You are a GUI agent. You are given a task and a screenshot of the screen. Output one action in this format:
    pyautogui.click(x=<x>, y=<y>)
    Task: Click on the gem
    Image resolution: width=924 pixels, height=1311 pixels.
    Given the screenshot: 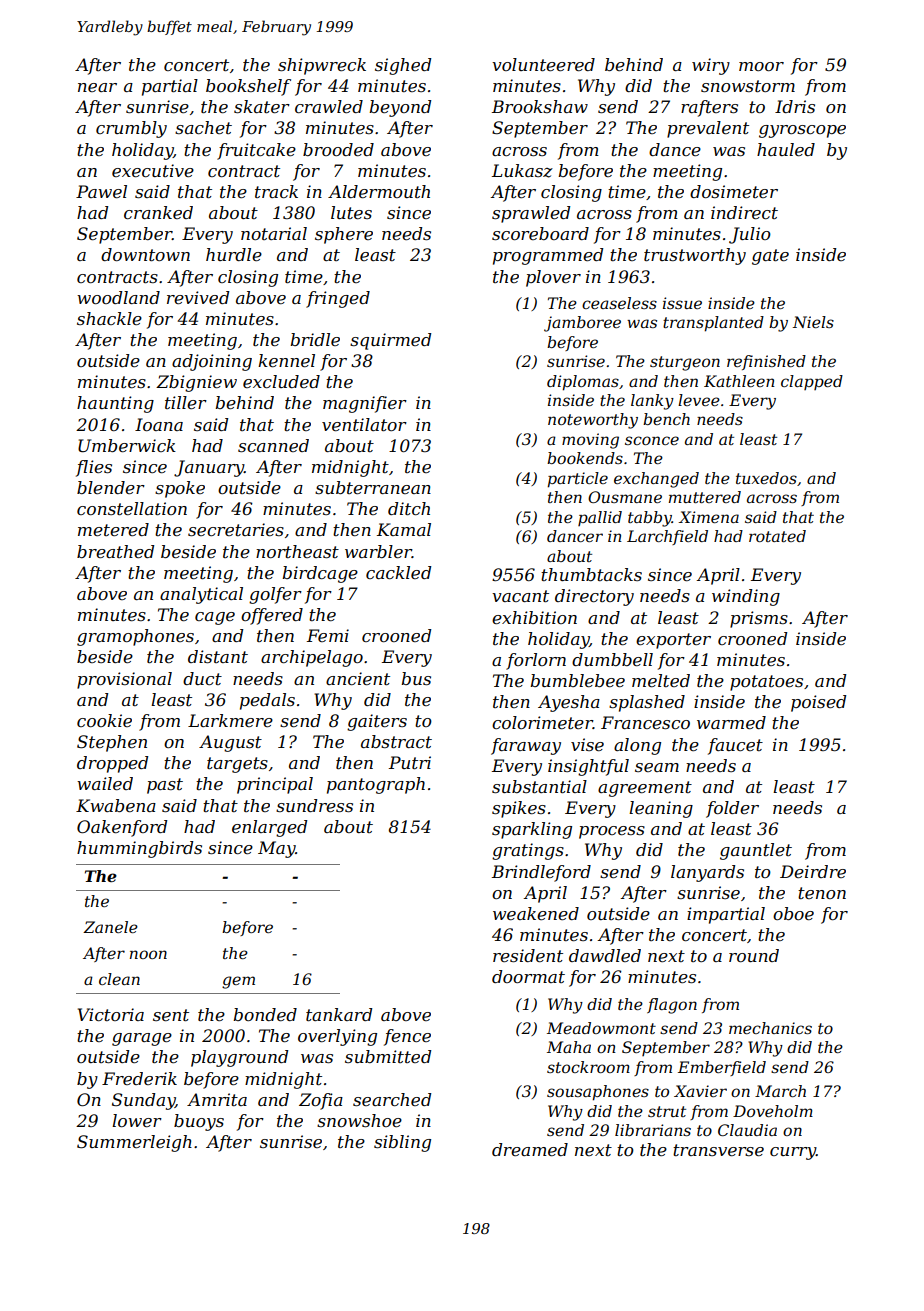 What is the action you would take?
    pyautogui.click(x=238, y=982)
